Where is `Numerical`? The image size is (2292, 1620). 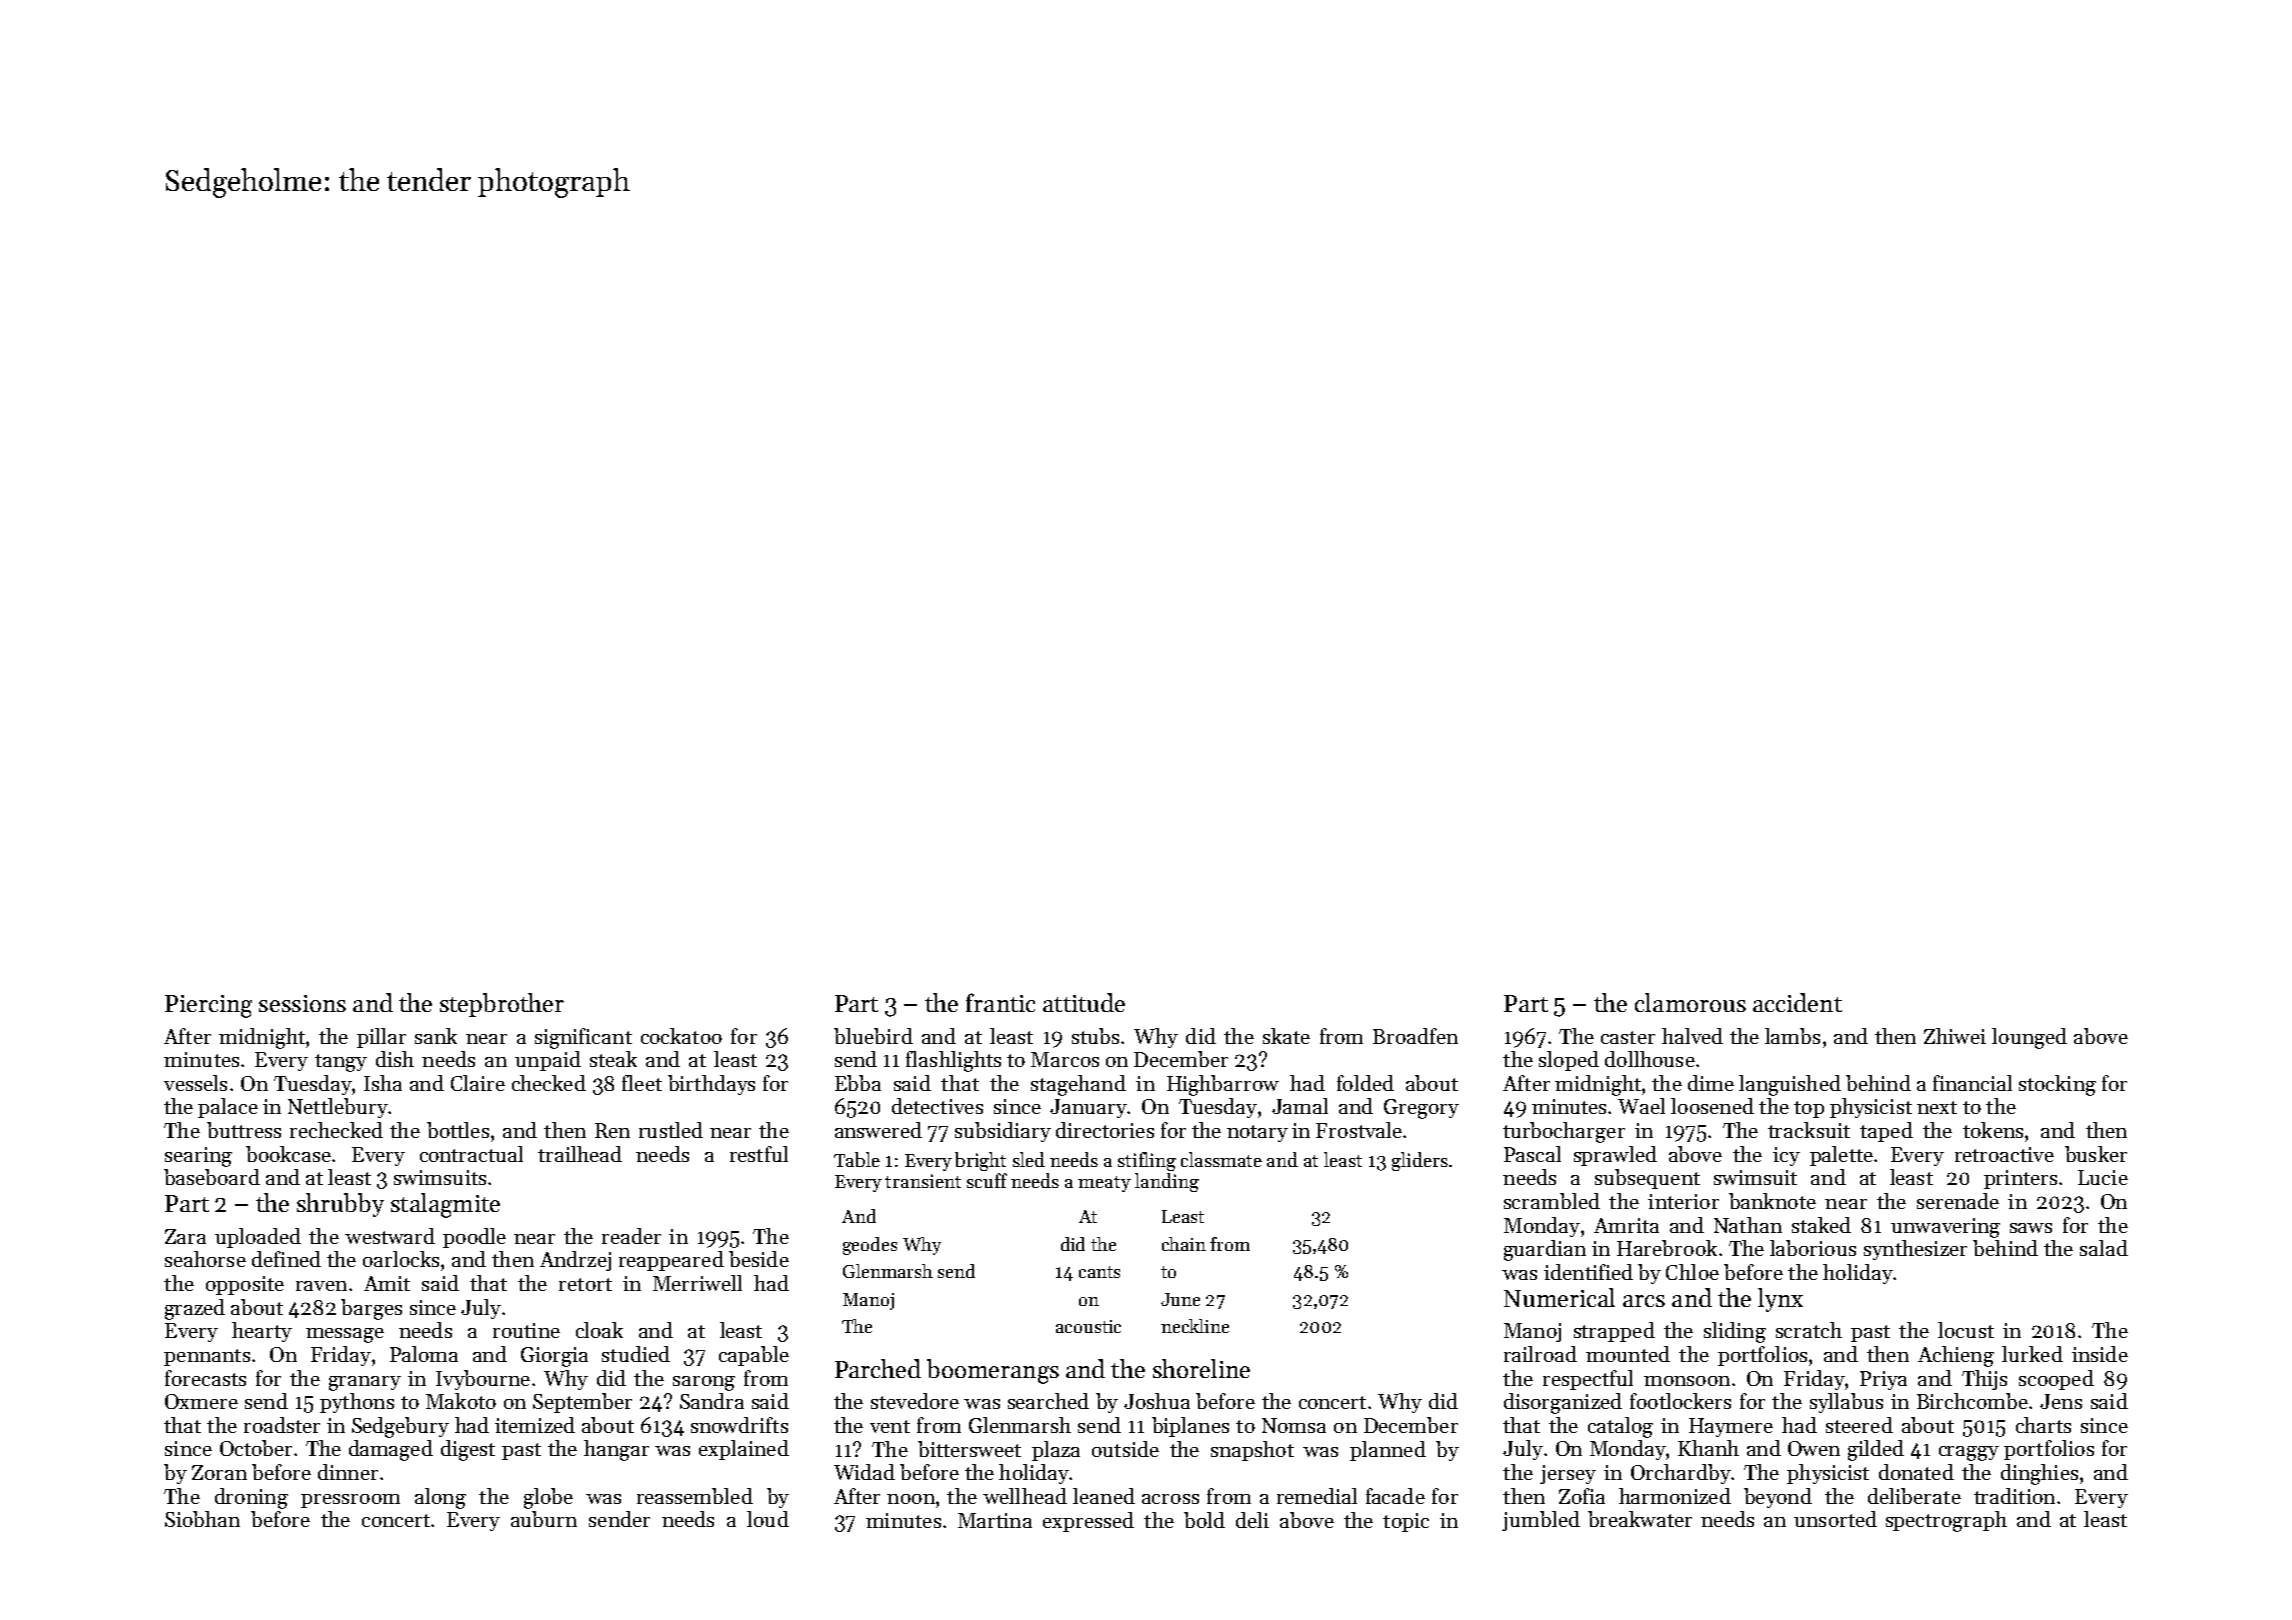 Numerical is located at coordinates (1559, 1297).
